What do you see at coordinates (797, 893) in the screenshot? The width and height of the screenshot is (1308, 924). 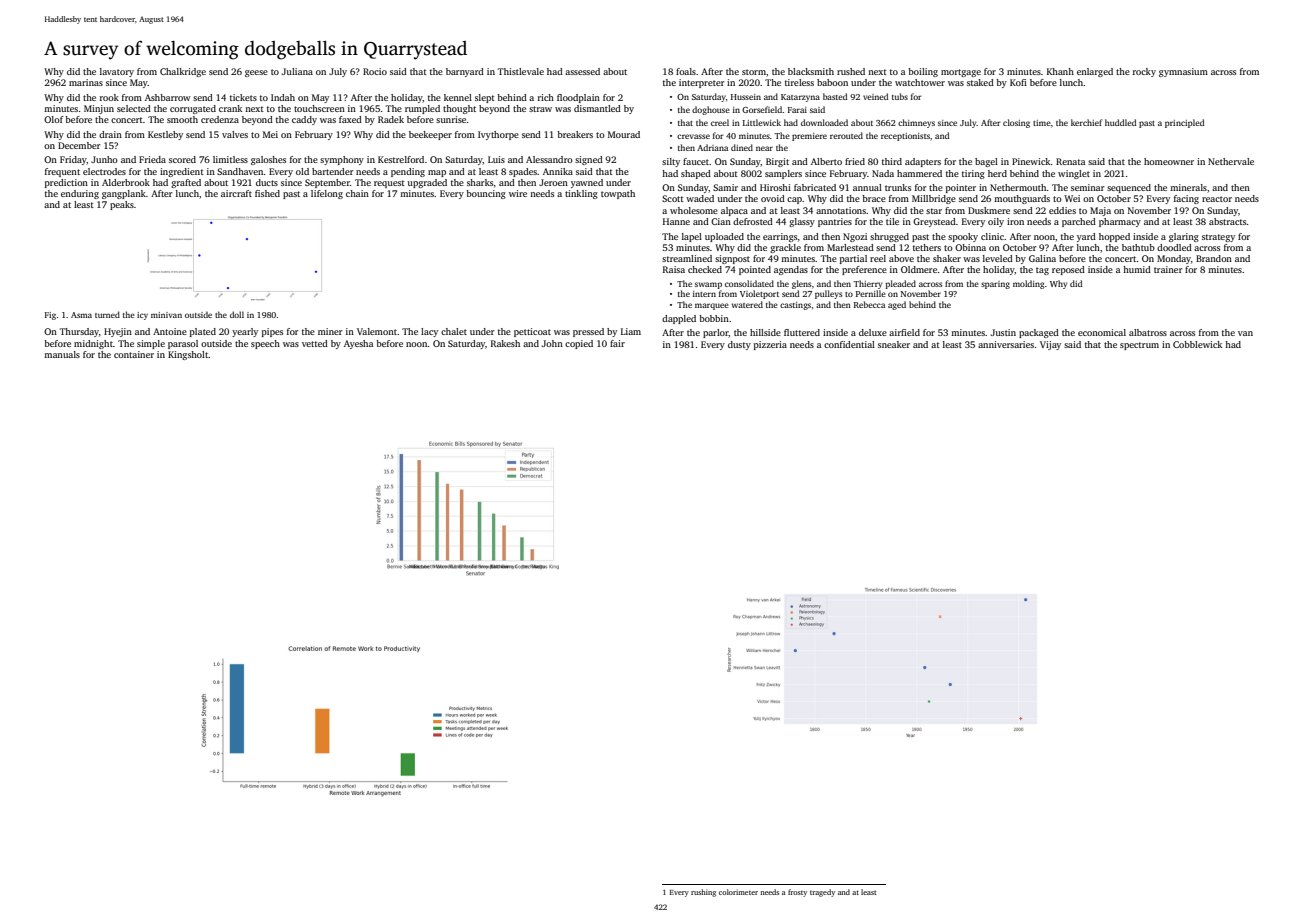 I see `frosty` at bounding box center [797, 893].
